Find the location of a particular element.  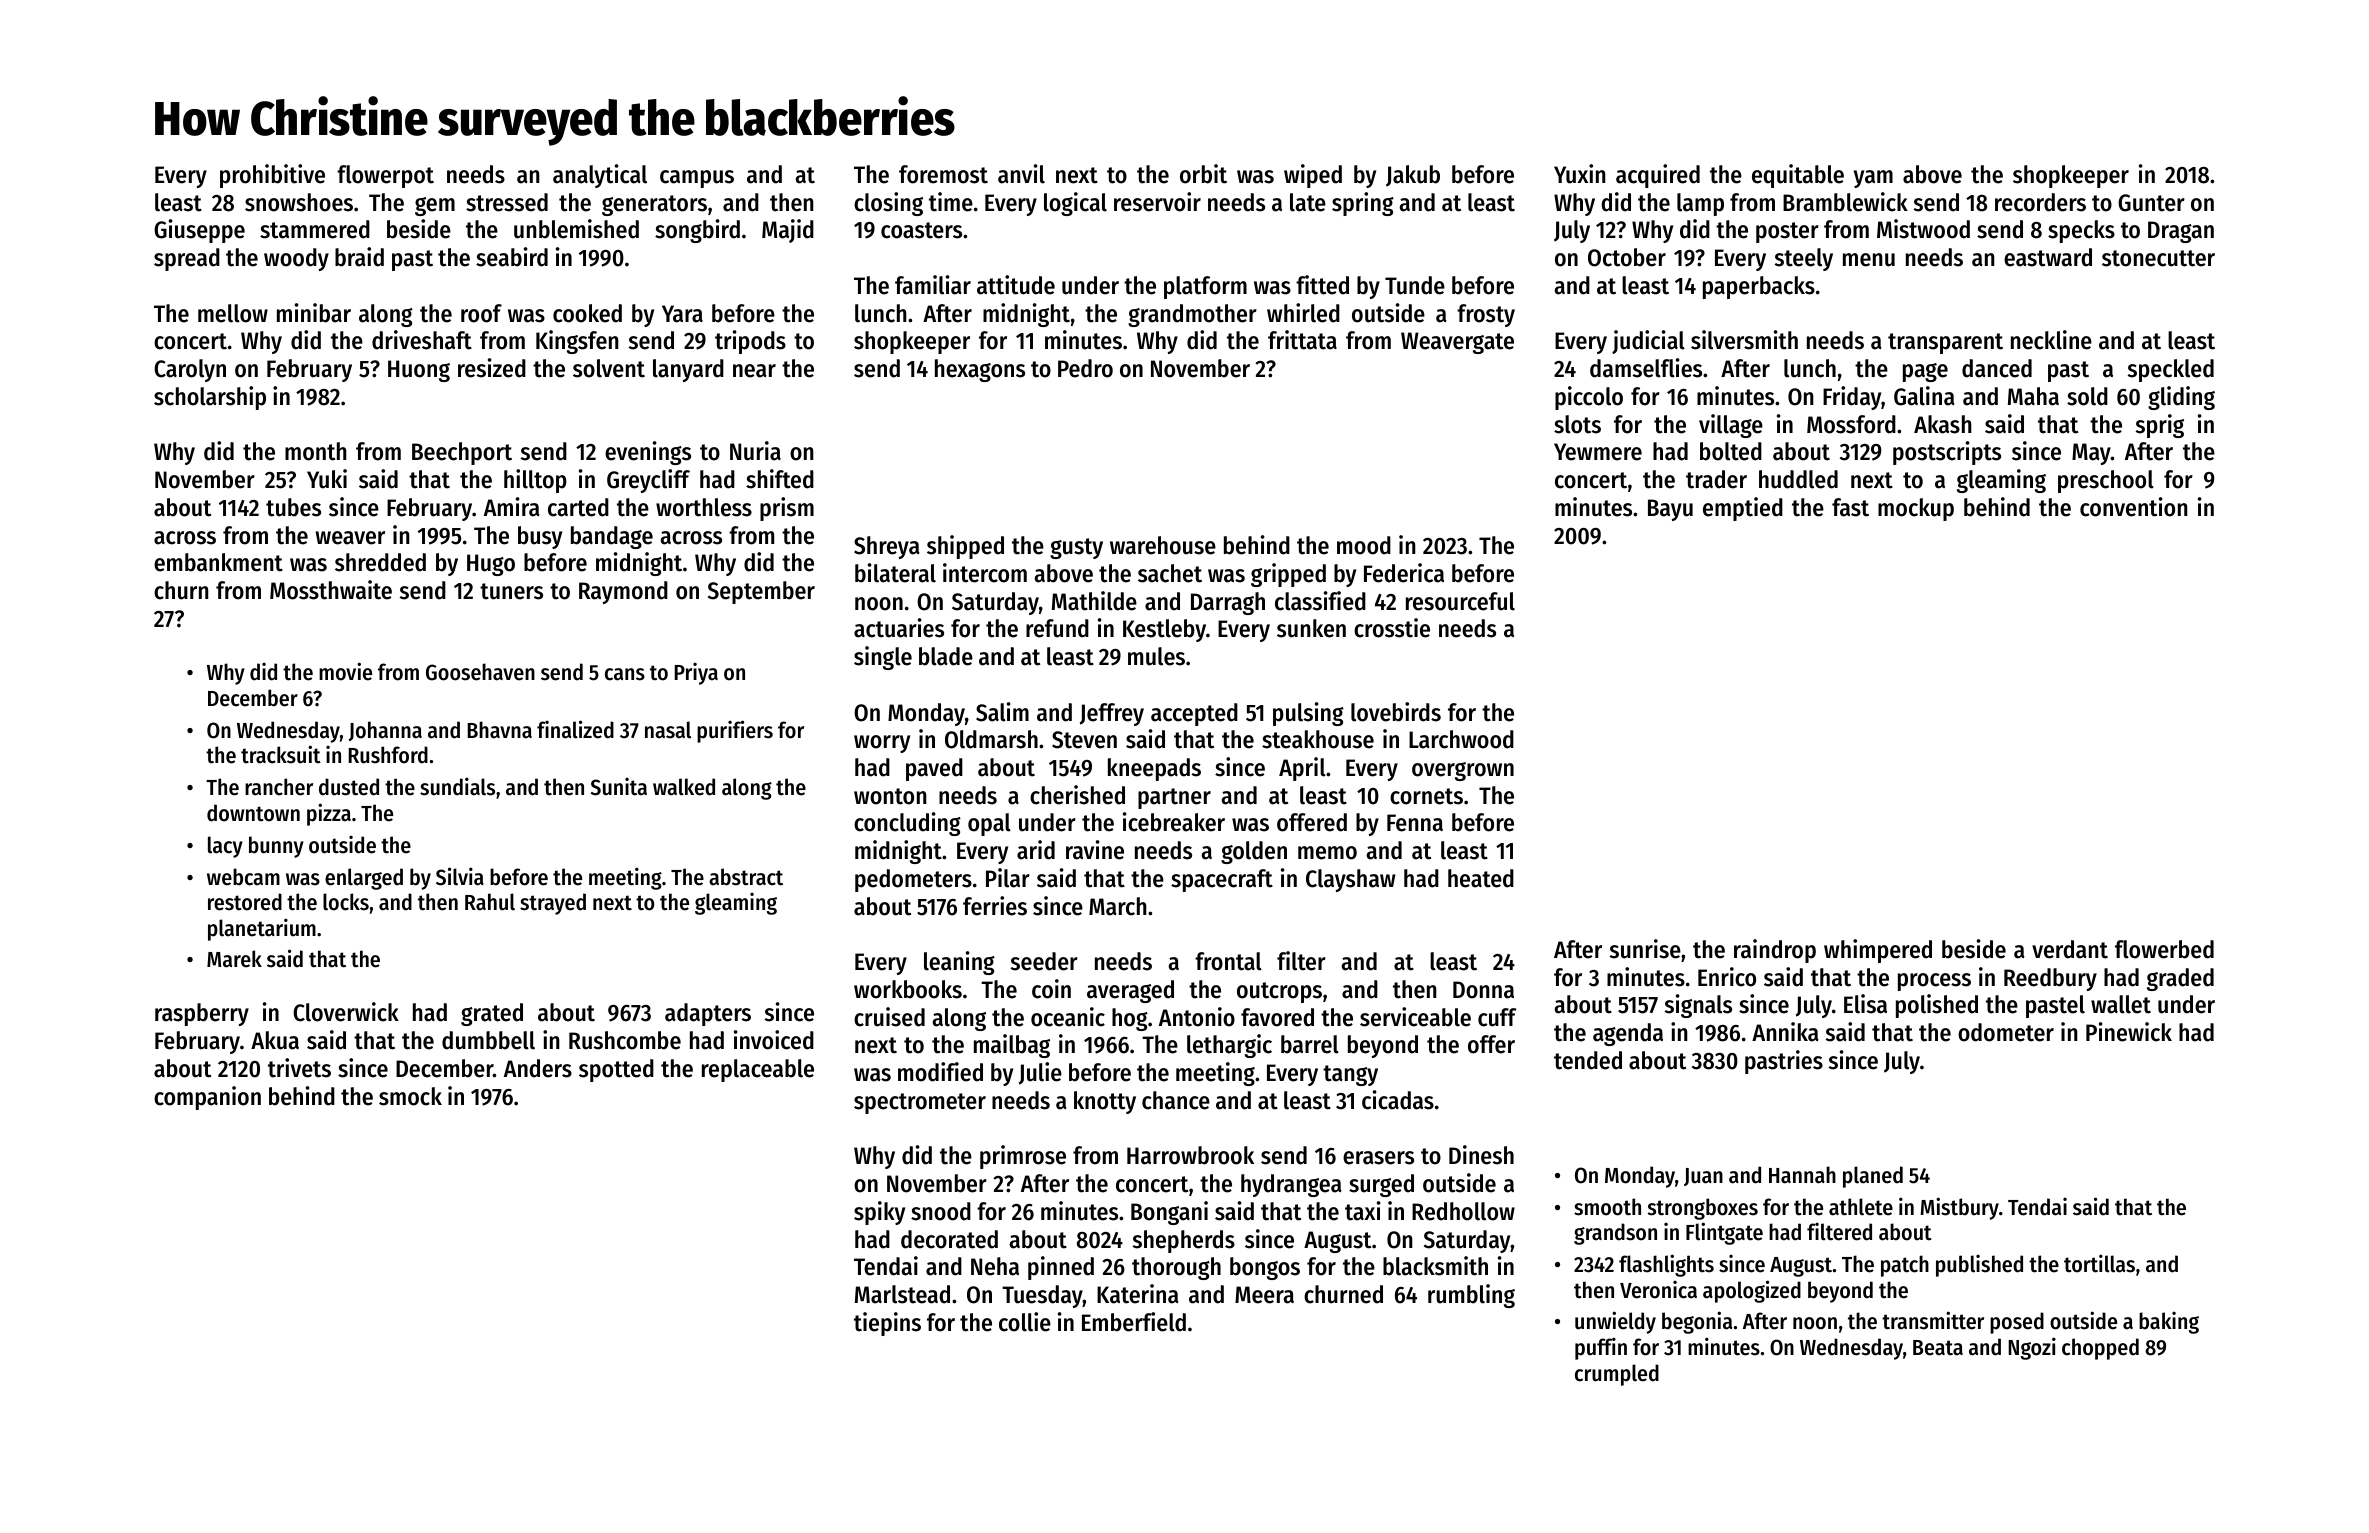

tended is located at coordinates (1588, 1060).
